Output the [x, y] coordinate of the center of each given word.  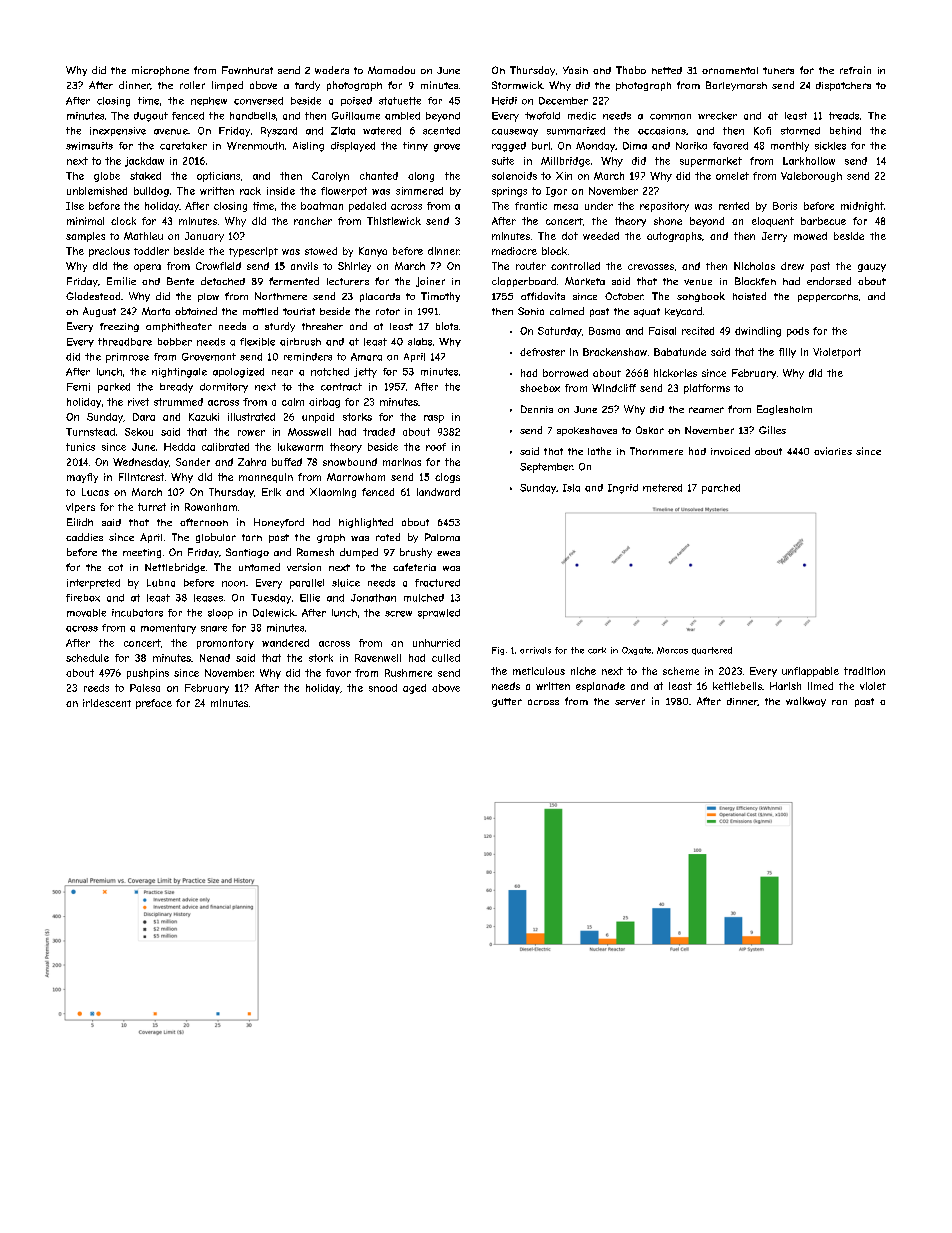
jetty [365, 373]
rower [251, 433]
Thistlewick [394, 221]
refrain [855, 70]
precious [109, 252]
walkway [806, 702]
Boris [785, 206]
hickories [675, 373]
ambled [402, 116]
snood [383, 688]
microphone [160, 71]
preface [154, 704]
